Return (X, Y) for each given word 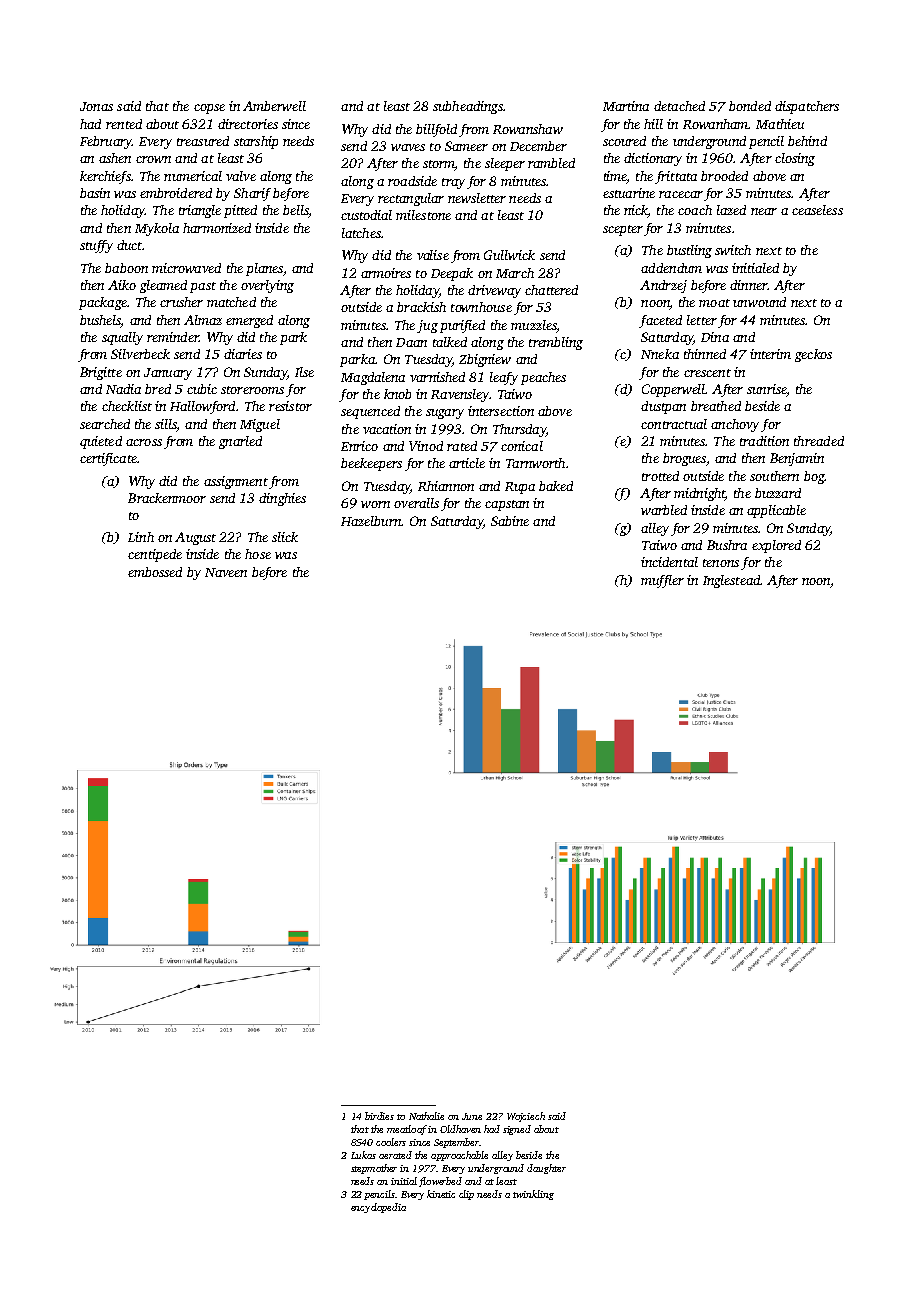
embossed (155, 572)
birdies (379, 1116)
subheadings (468, 107)
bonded (750, 106)
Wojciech (526, 1117)
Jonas (96, 106)
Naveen (226, 572)
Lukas (363, 1155)
